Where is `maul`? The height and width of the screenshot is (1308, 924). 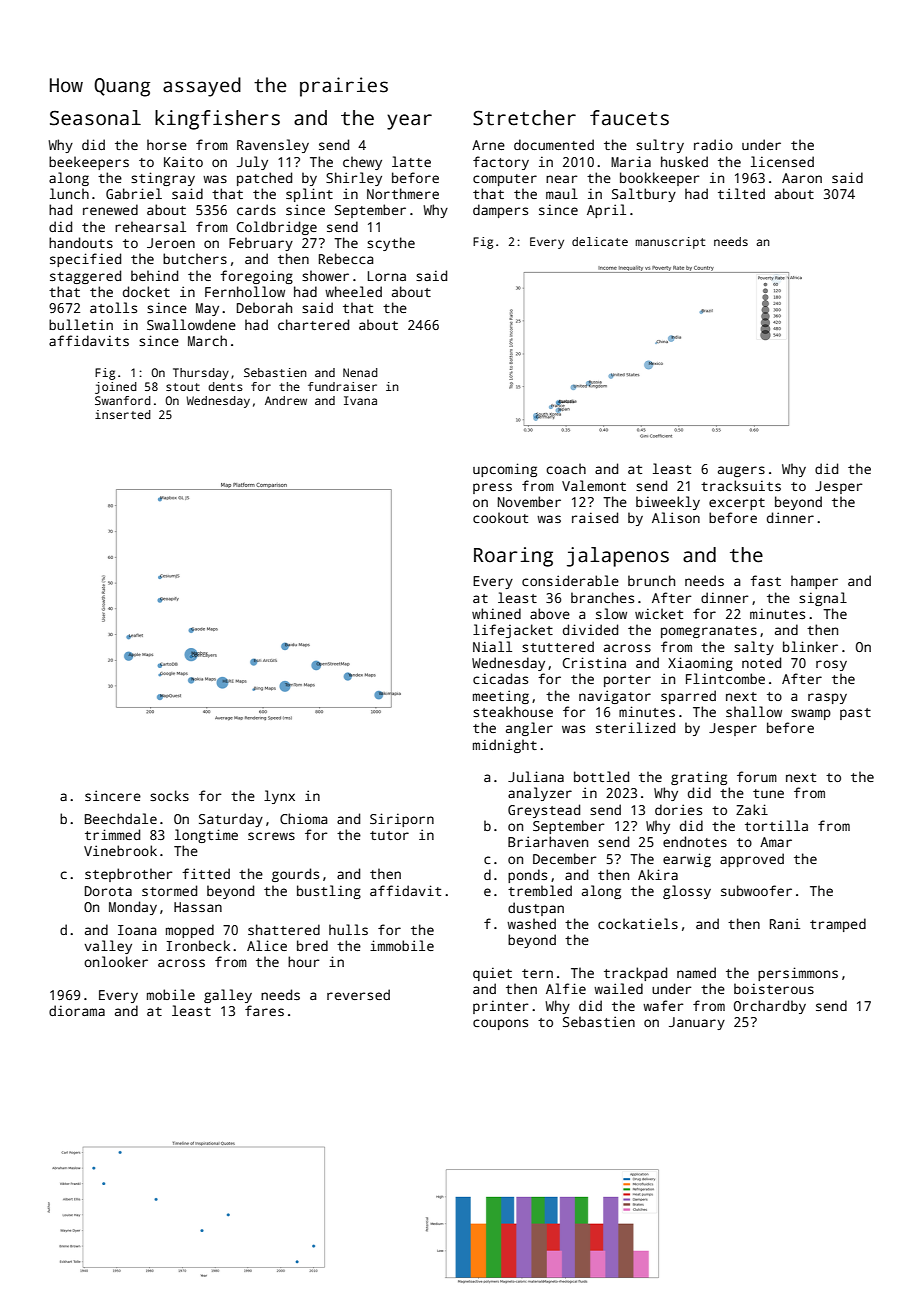
maul is located at coordinates (562, 193).
